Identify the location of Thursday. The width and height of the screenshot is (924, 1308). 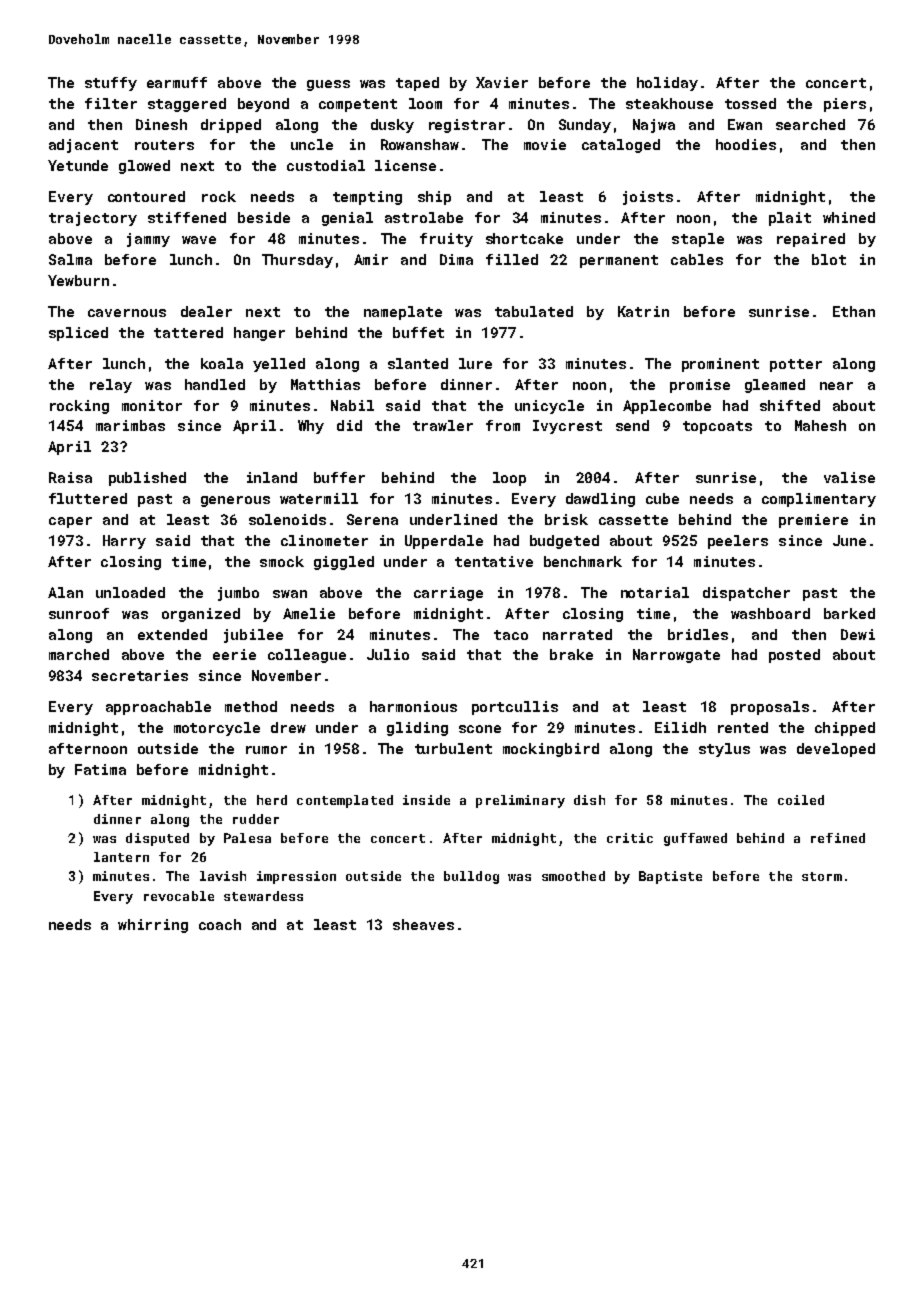
(297, 261).
